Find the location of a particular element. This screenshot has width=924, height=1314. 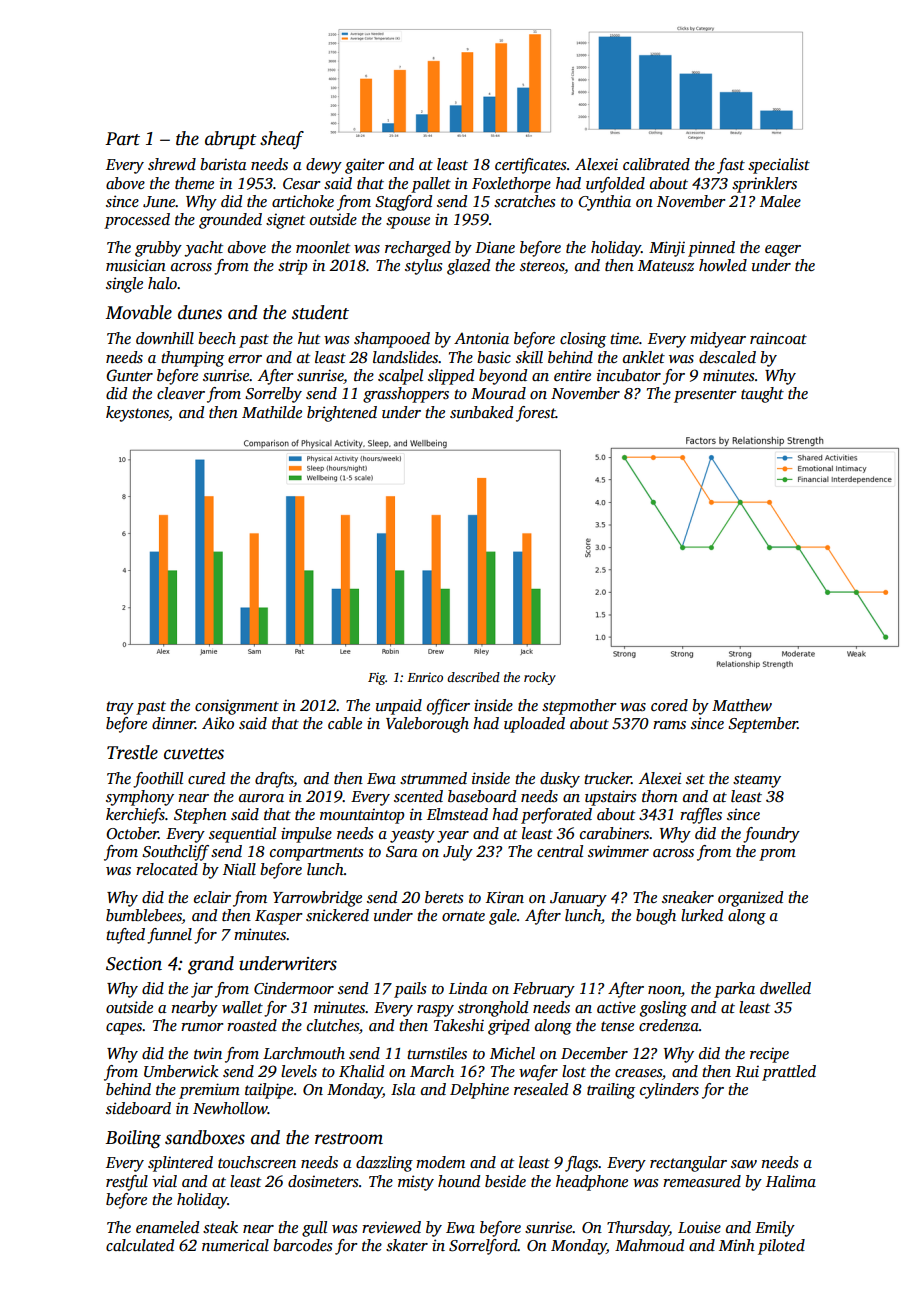

organized is located at coordinates (750, 899).
